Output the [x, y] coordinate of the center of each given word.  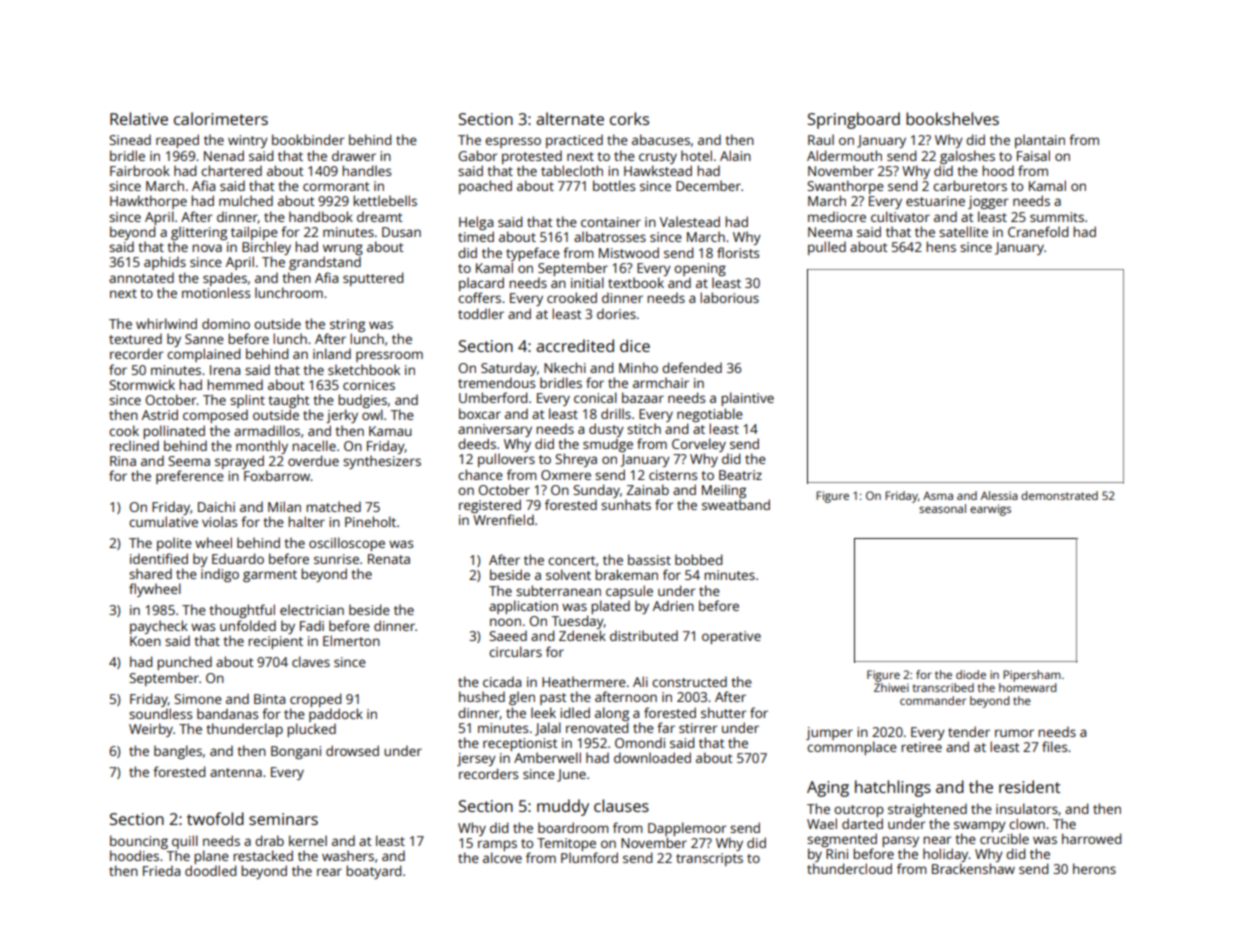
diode [971, 674]
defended [692, 367]
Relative [139, 118]
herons [1094, 868]
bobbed [698, 559]
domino [226, 323]
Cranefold [1038, 231]
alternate [570, 118]
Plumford [589, 857]
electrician [312, 609]
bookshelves [952, 118]
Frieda [161, 870]
